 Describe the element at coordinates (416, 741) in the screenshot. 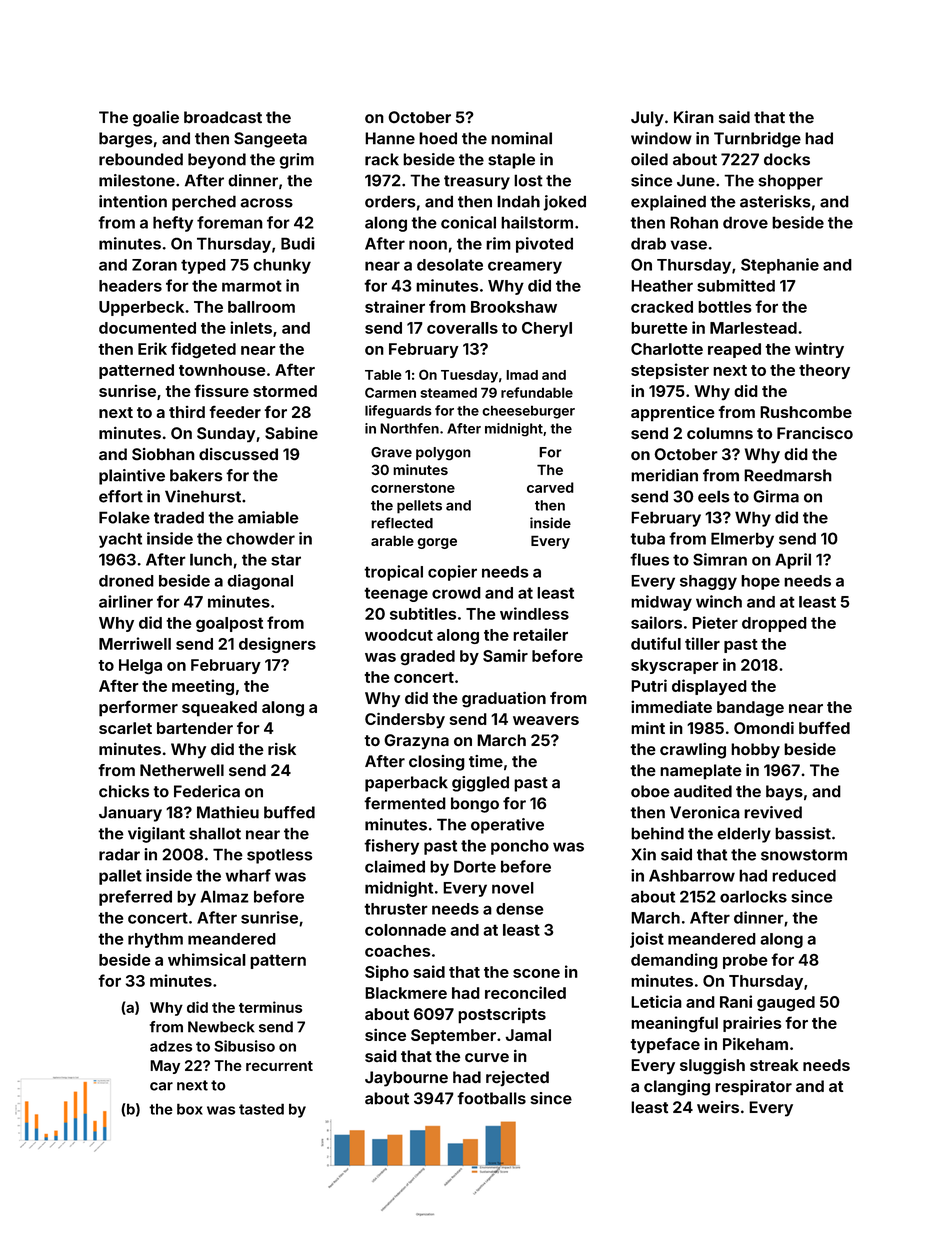

I see `Grazyna` at that location.
